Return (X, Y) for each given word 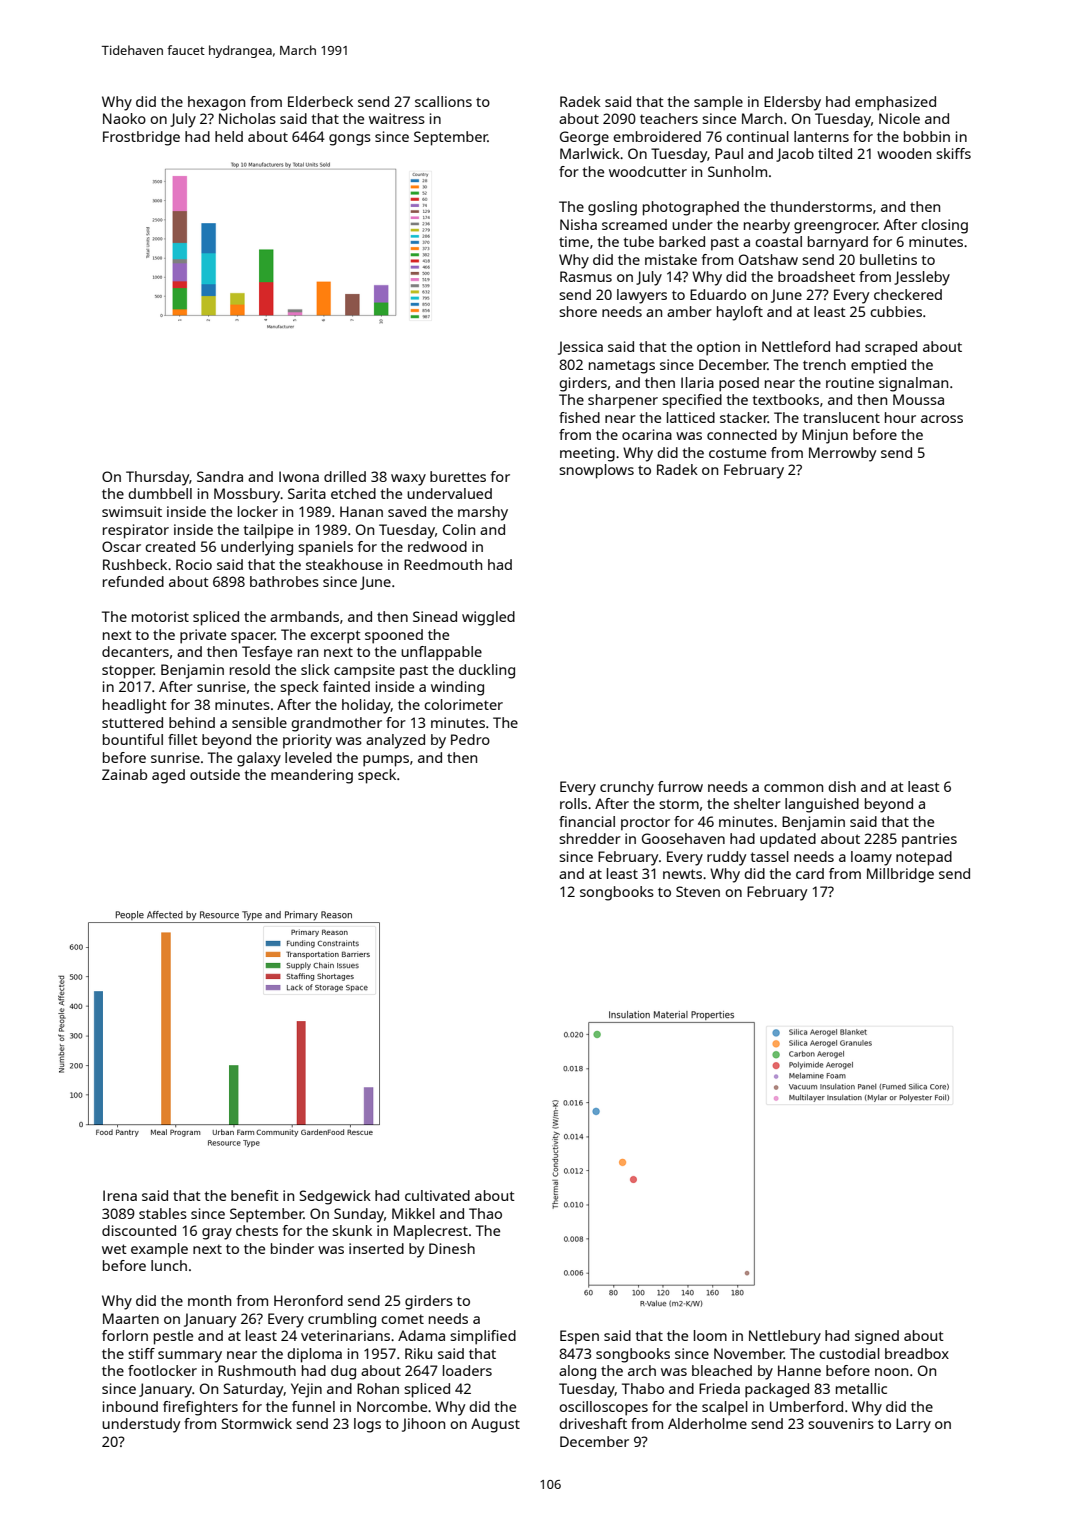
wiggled (488, 618)
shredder (590, 838)
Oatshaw (768, 259)
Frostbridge (141, 138)
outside (215, 774)
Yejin (306, 1390)
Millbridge (900, 875)
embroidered (657, 136)
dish (842, 786)
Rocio (194, 564)
